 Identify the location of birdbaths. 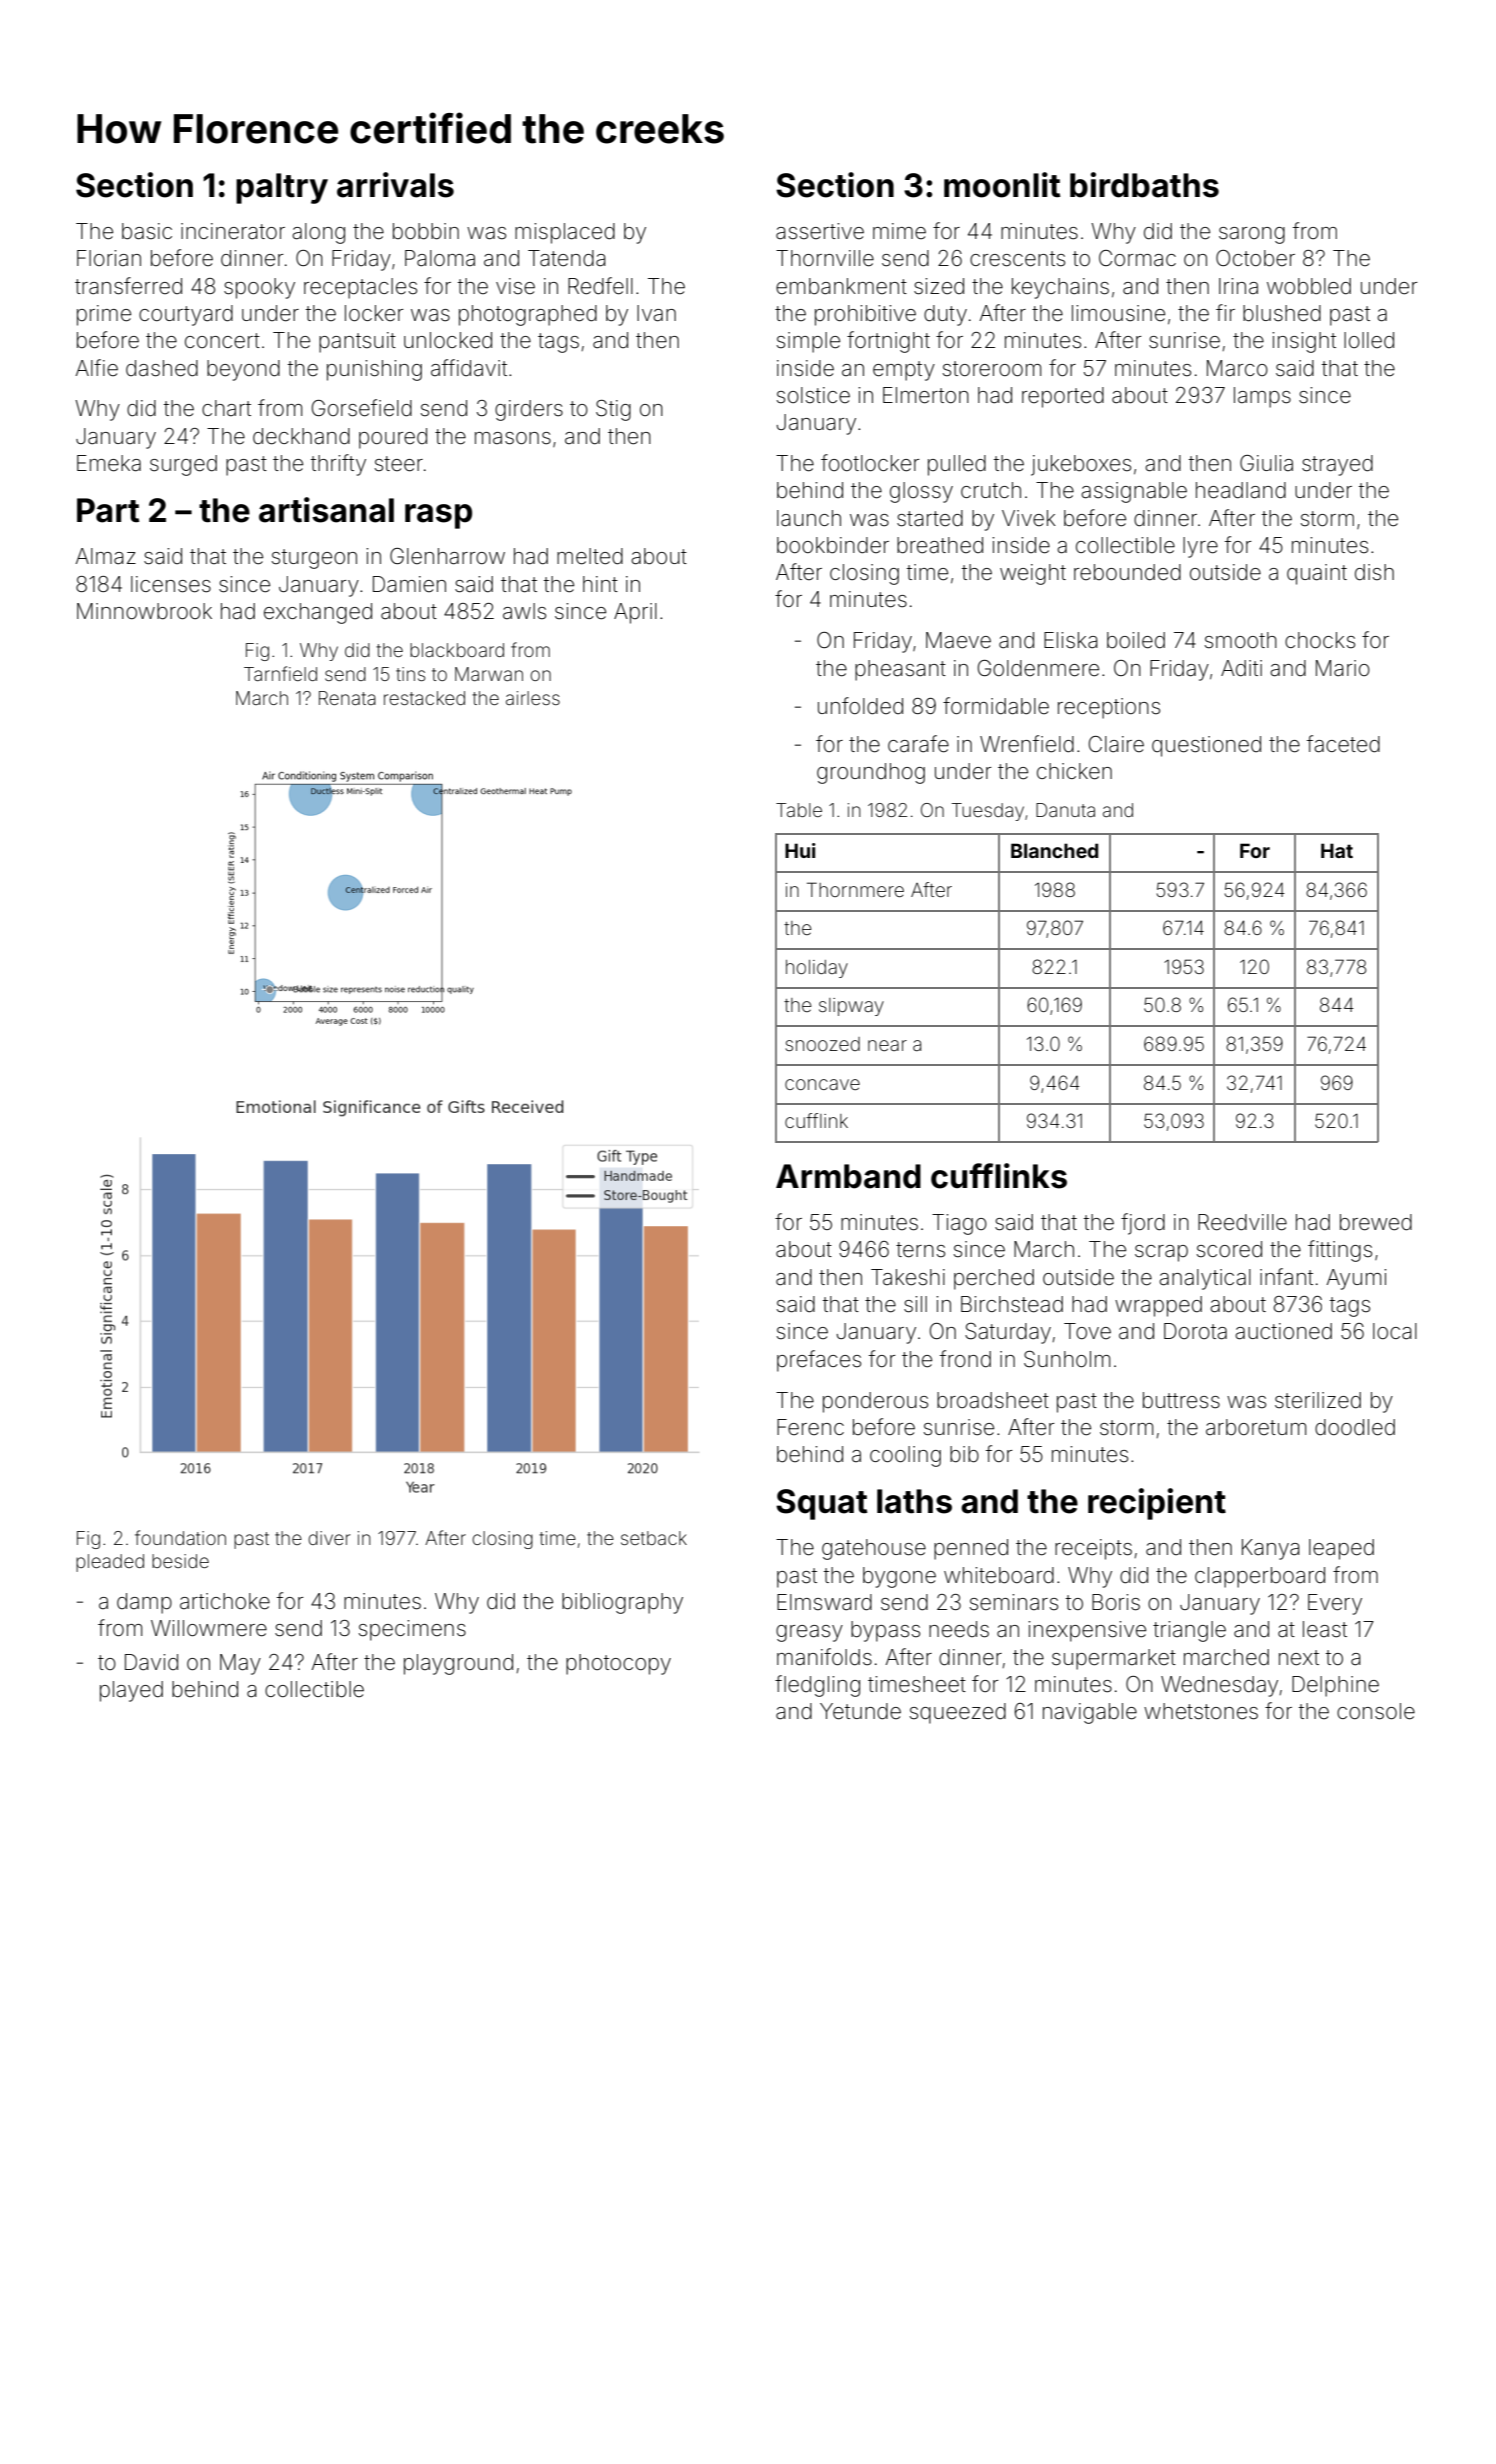
(1144, 185).
